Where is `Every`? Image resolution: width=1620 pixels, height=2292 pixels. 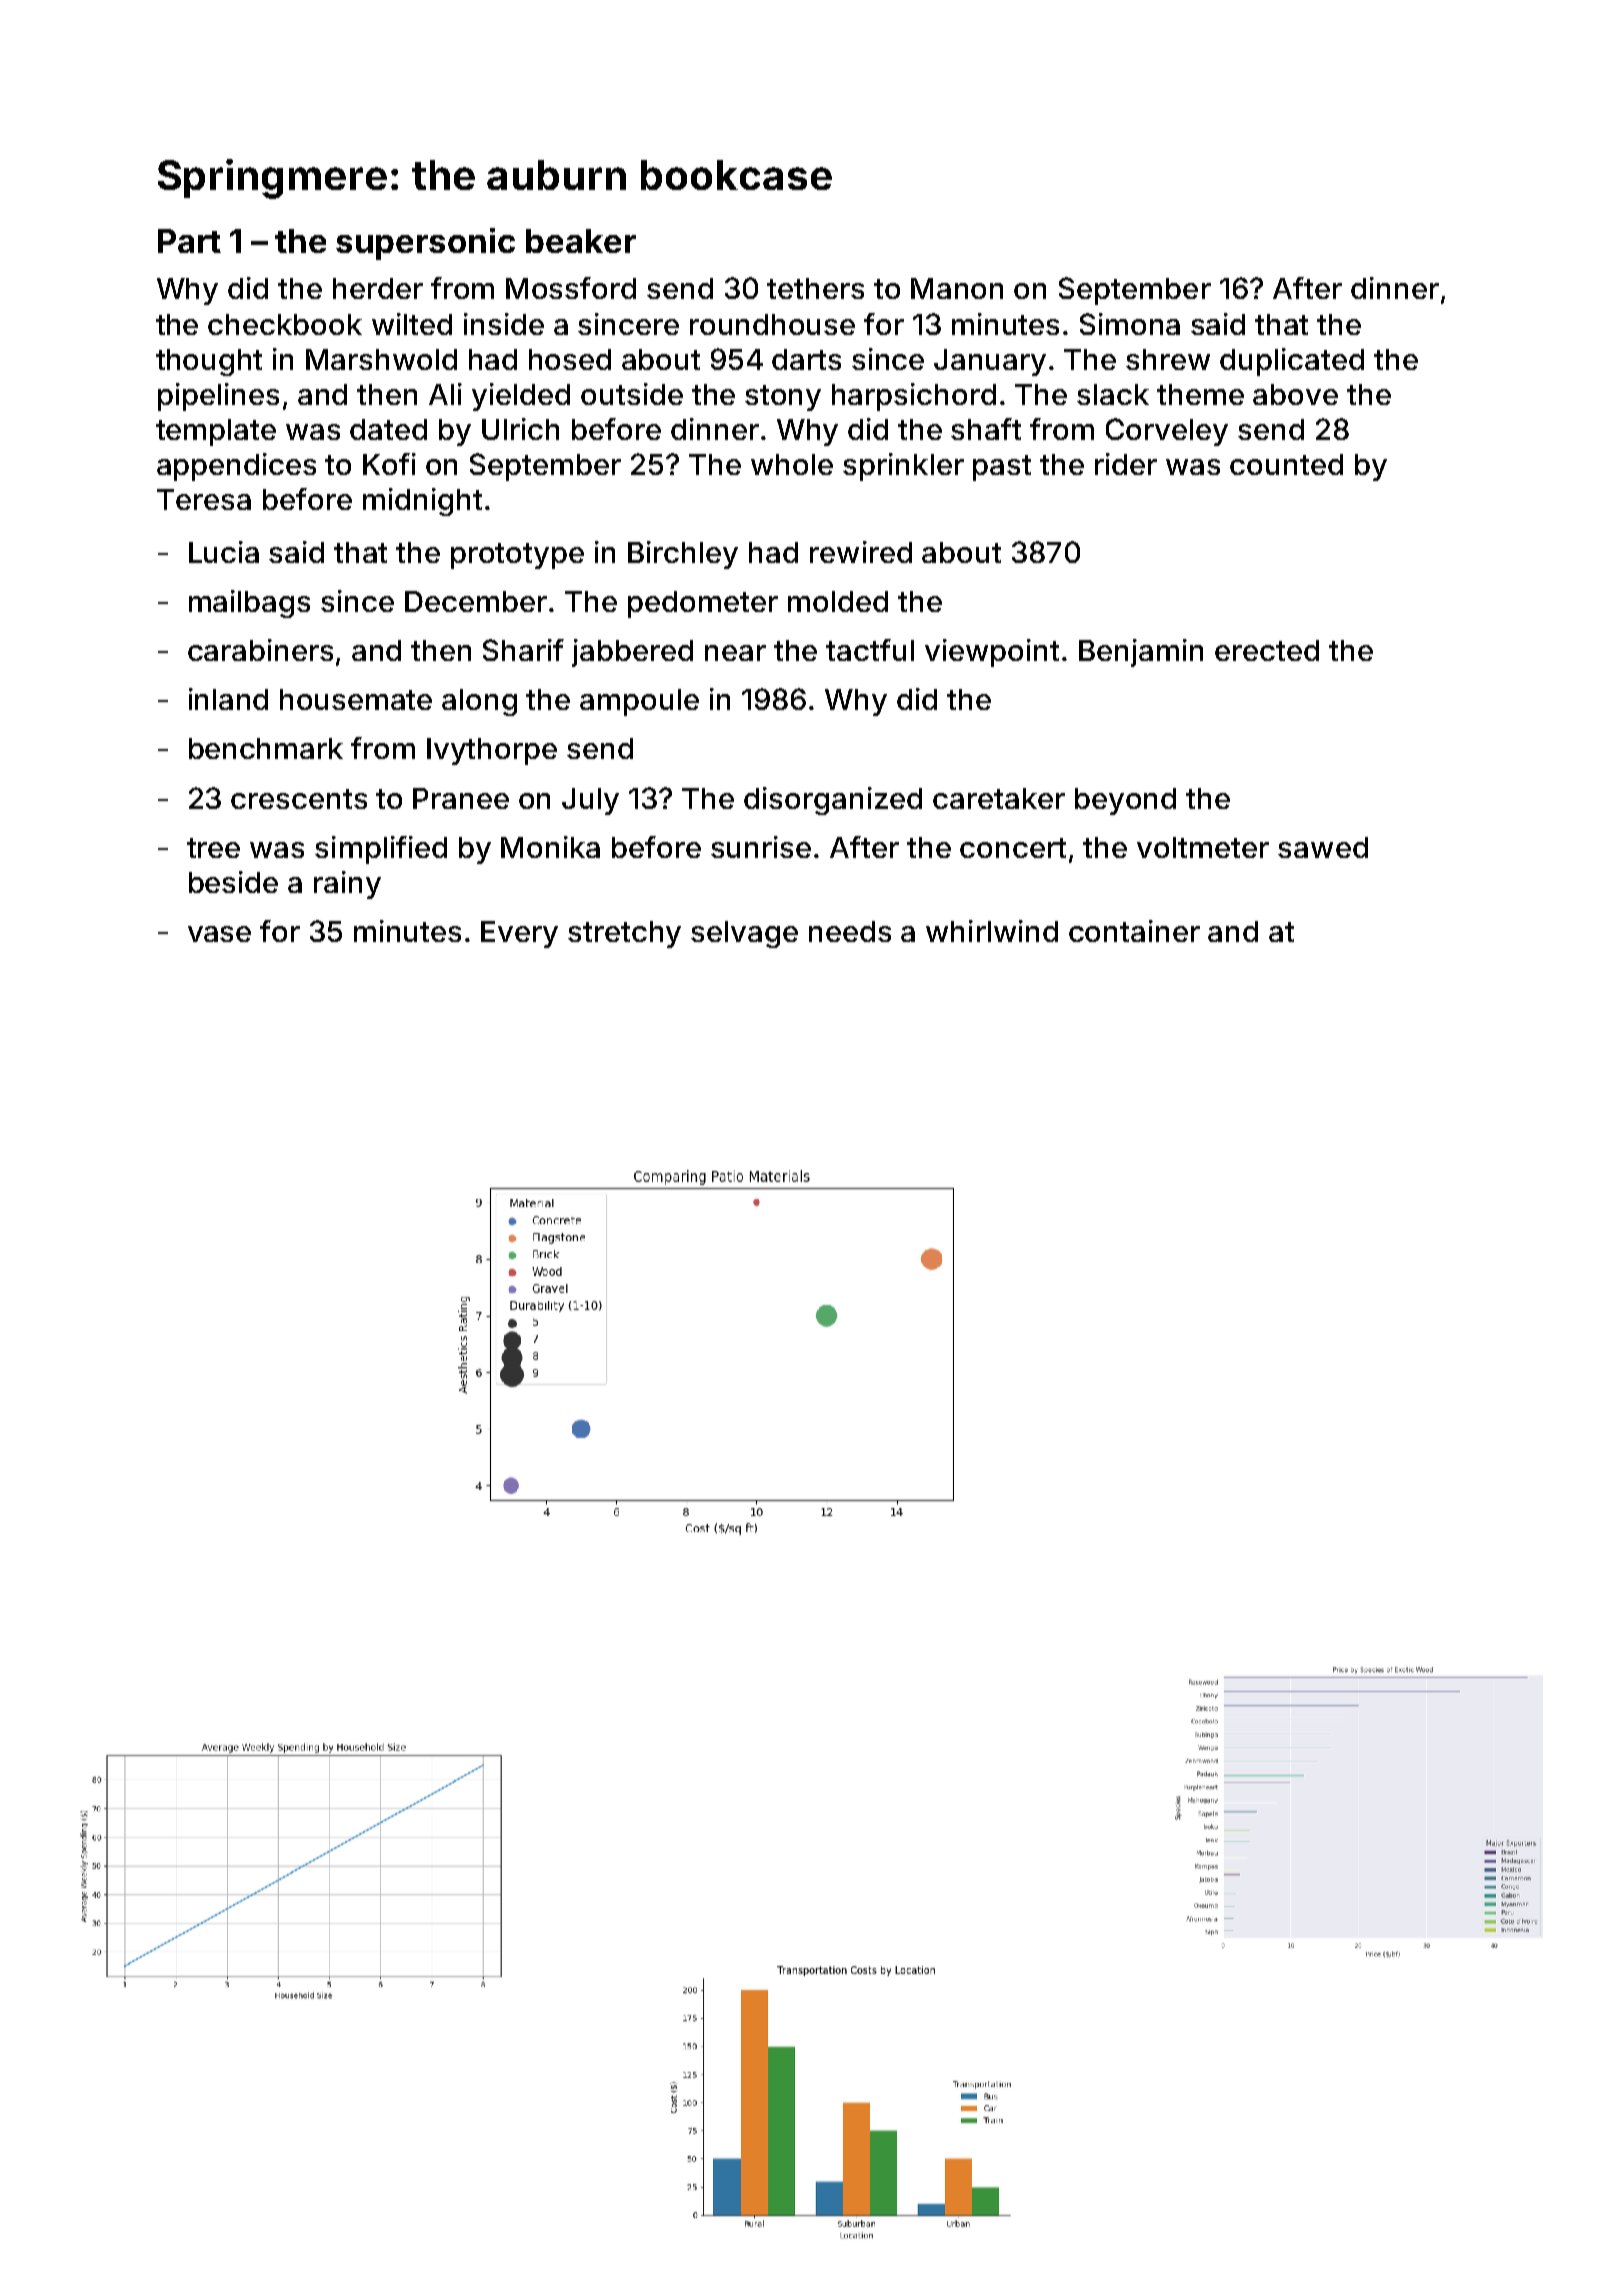 Every is located at coordinates (519, 934).
